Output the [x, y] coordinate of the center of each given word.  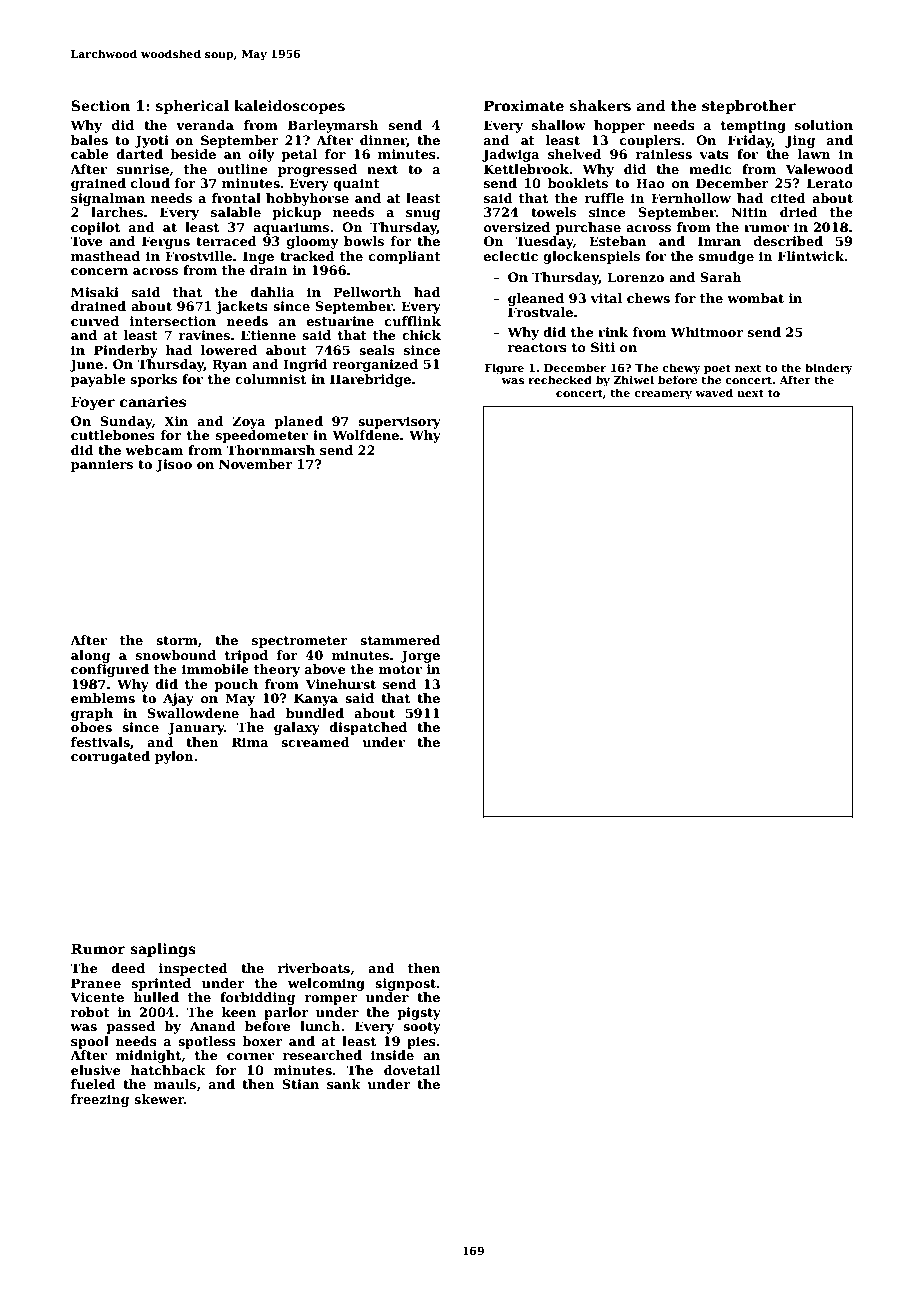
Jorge [420, 656]
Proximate [524, 105]
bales [89, 140]
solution [824, 125]
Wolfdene [366, 435]
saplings [163, 950]
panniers [102, 465]
